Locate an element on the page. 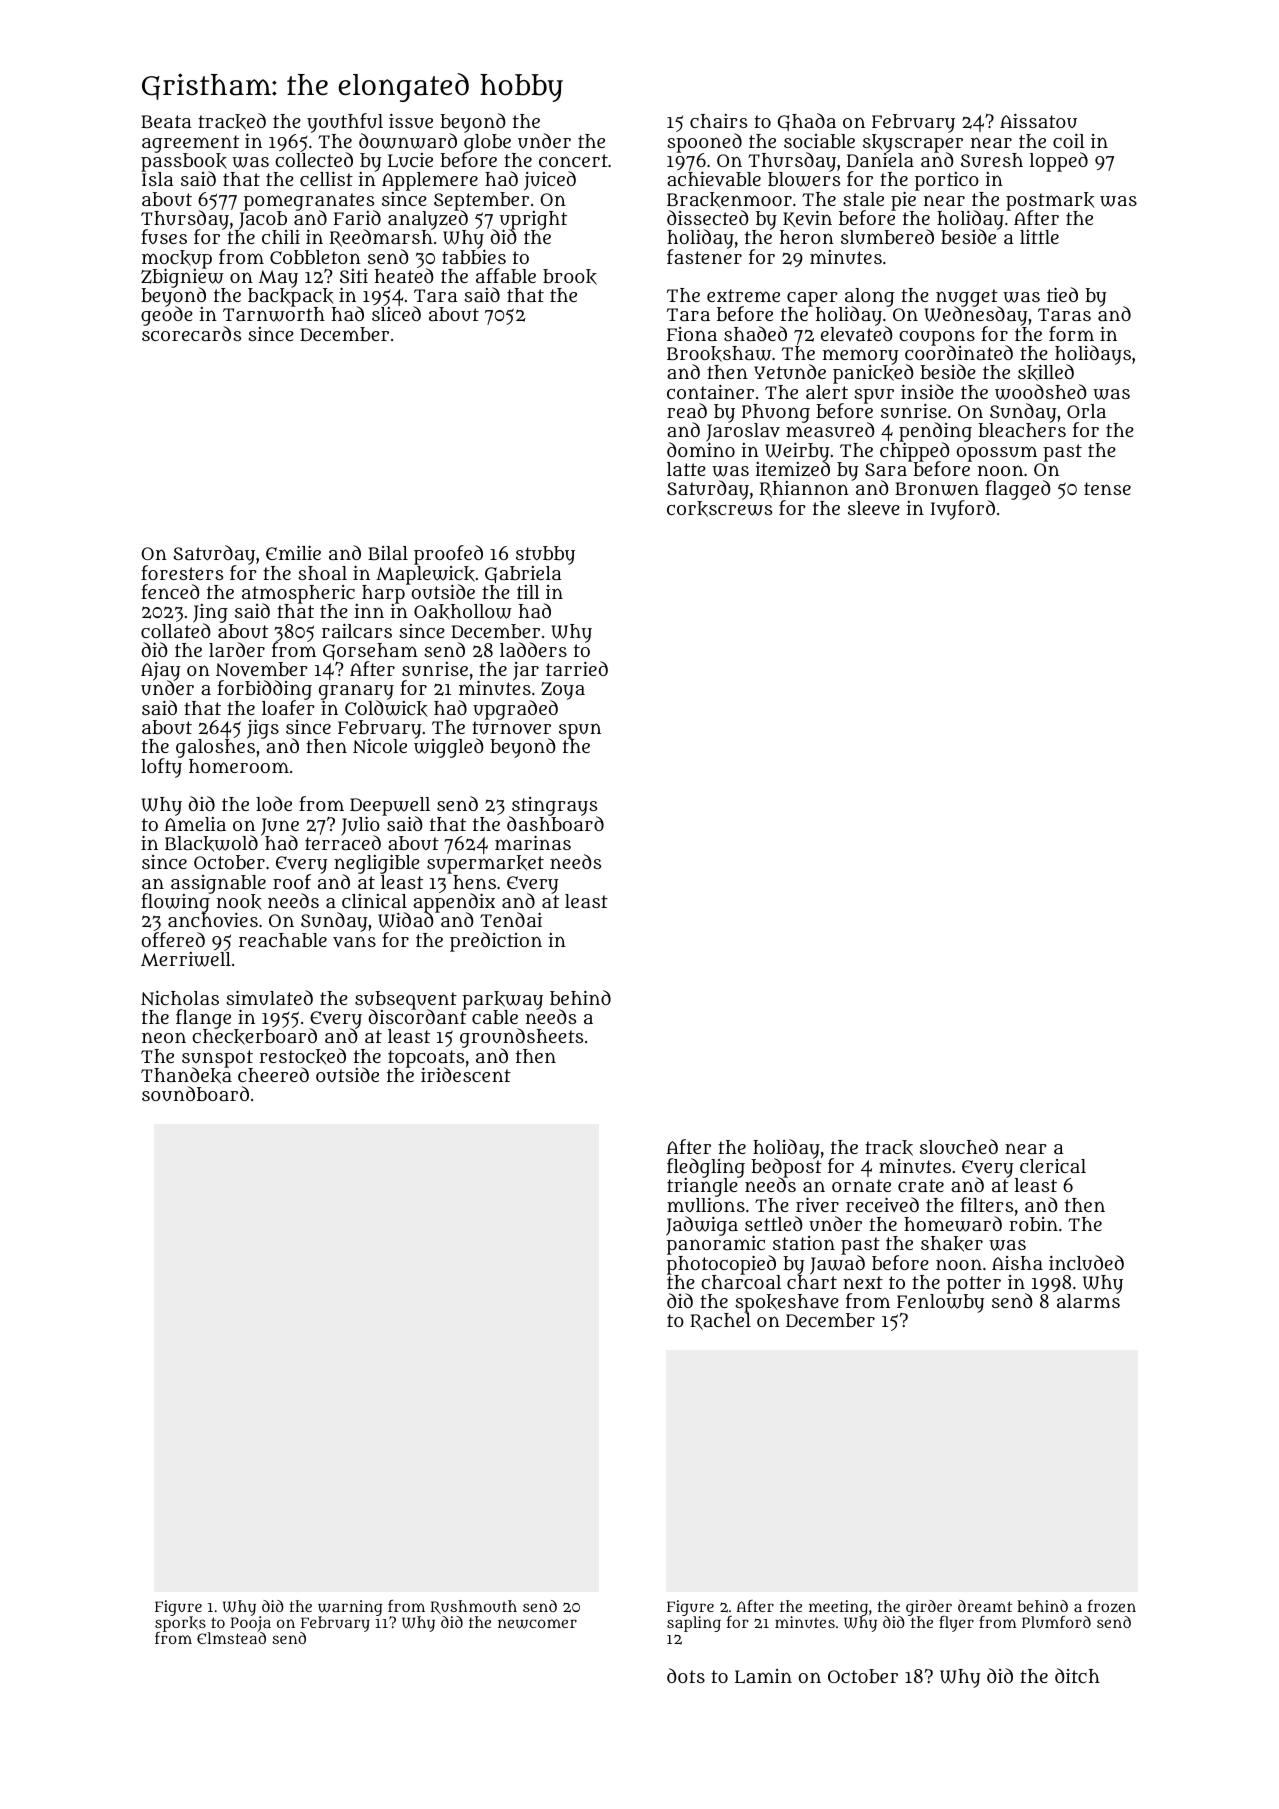 This image has width=1279, height=1809. dots is located at coordinates (686, 1675).
